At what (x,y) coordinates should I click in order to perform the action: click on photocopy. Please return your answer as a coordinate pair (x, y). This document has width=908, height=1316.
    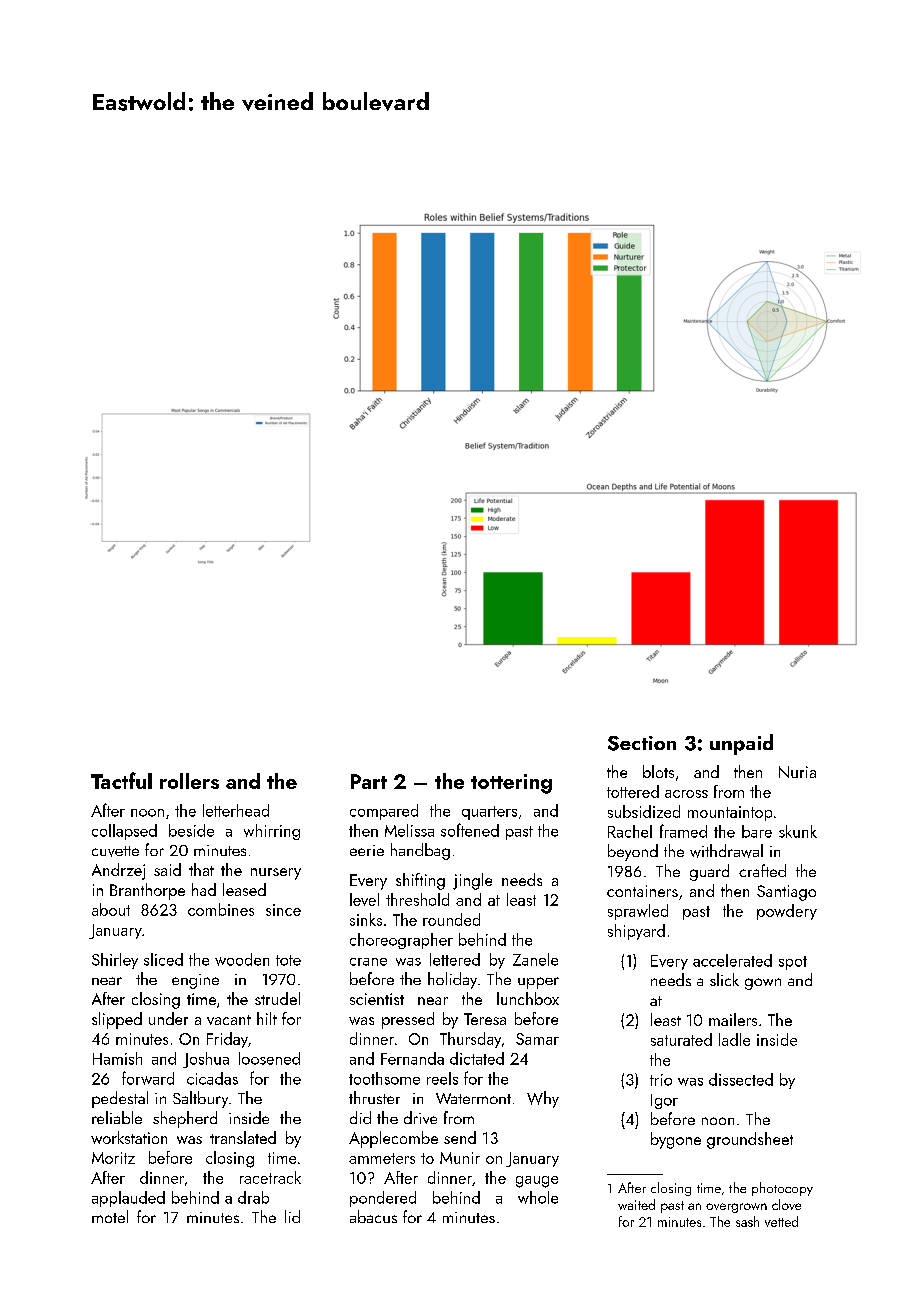
    Looking at the image, I should click on (782, 1189).
